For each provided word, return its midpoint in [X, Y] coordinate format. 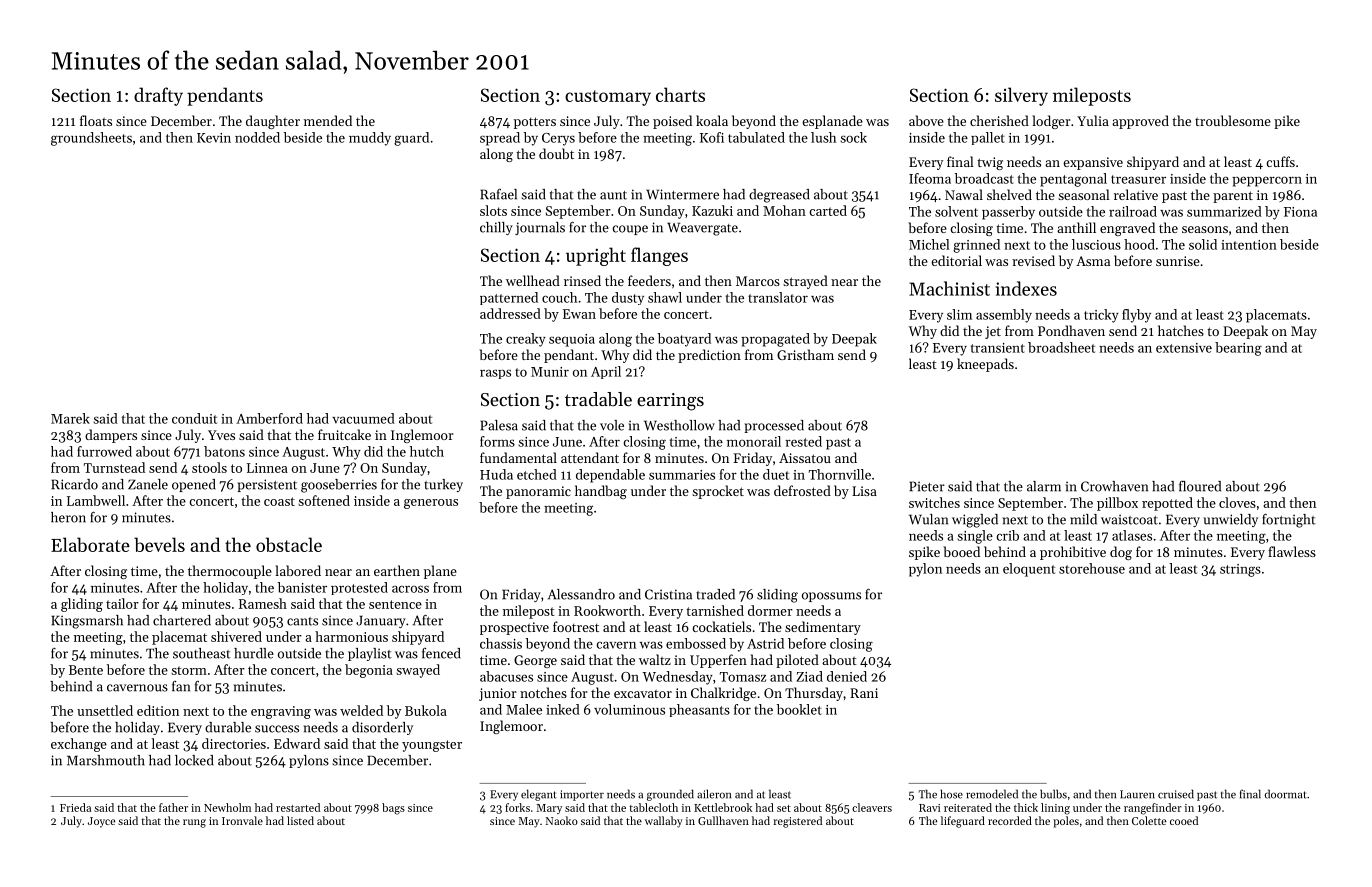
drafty [158, 96]
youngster [432, 746]
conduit [194, 418]
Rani [864, 693]
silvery [1021, 96]
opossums [831, 597]
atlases [1132, 535]
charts [680, 94]
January [381, 621]
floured [1200, 486]
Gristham [805, 354]
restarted [298, 807]
